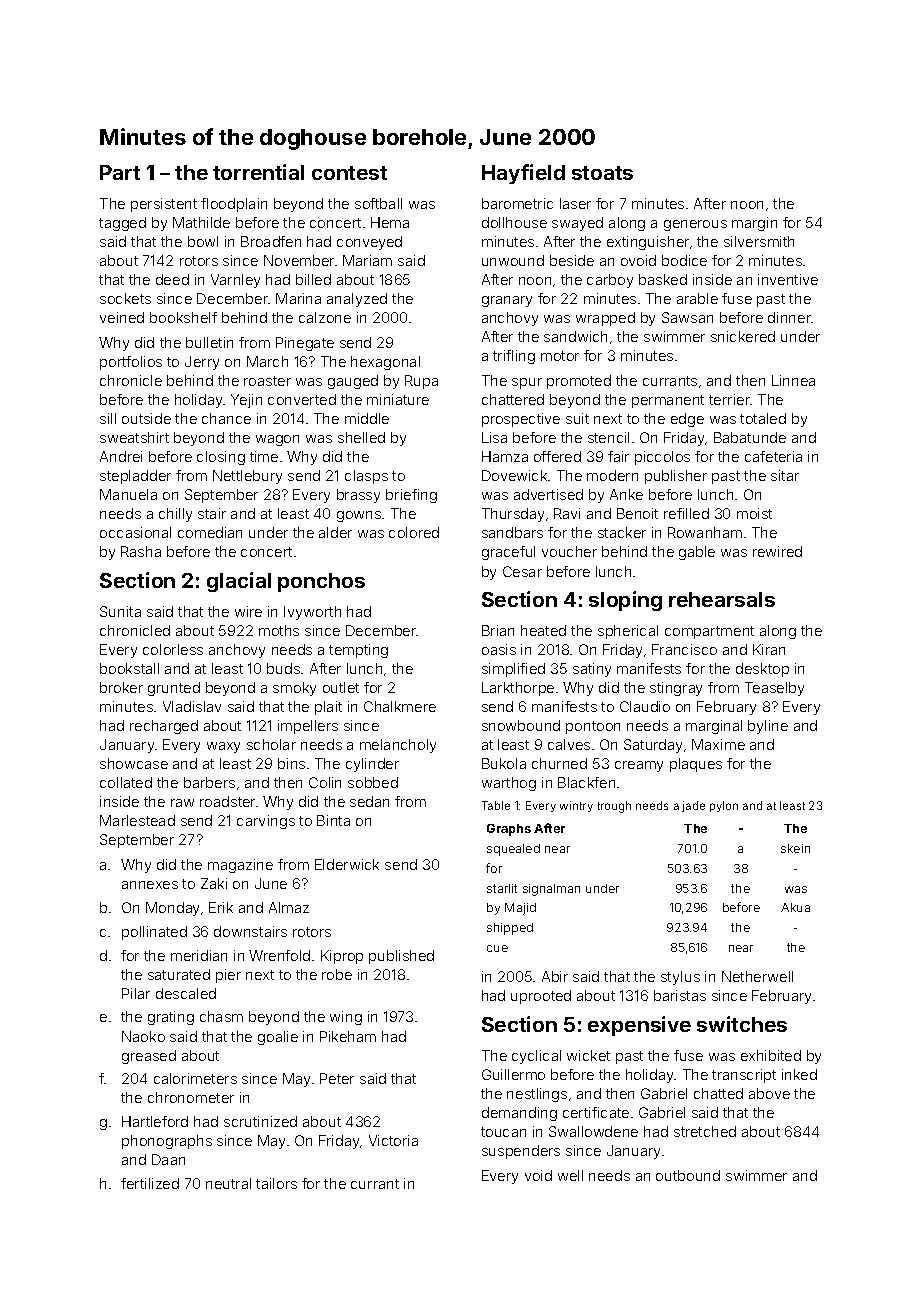 The image size is (924, 1308). What do you see at coordinates (390, 222) in the document?
I see `Hema` at bounding box center [390, 222].
